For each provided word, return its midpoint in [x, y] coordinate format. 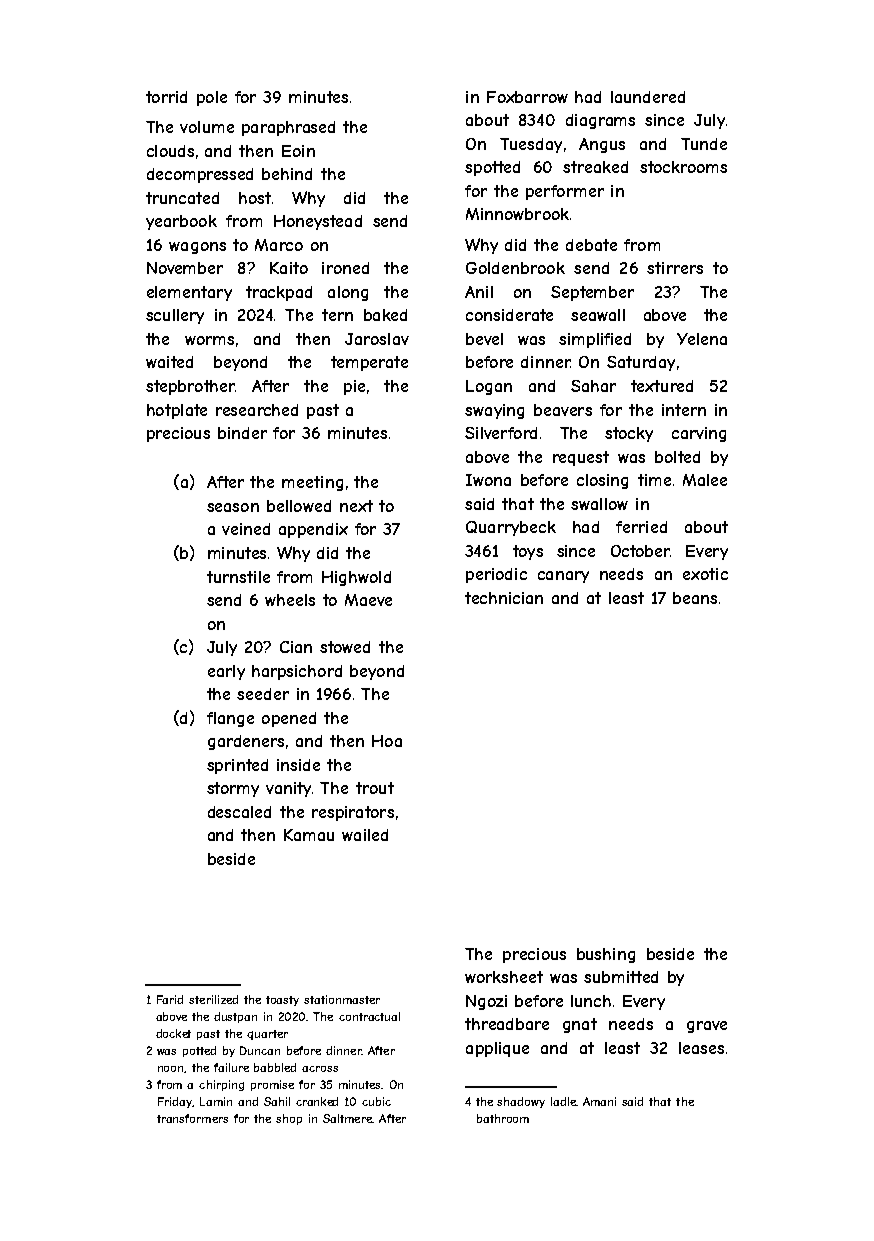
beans [695, 598]
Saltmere [347, 1118]
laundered [648, 97]
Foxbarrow [527, 97]
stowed [345, 647]
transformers [192, 1118]
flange [230, 719]
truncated [182, 198]
